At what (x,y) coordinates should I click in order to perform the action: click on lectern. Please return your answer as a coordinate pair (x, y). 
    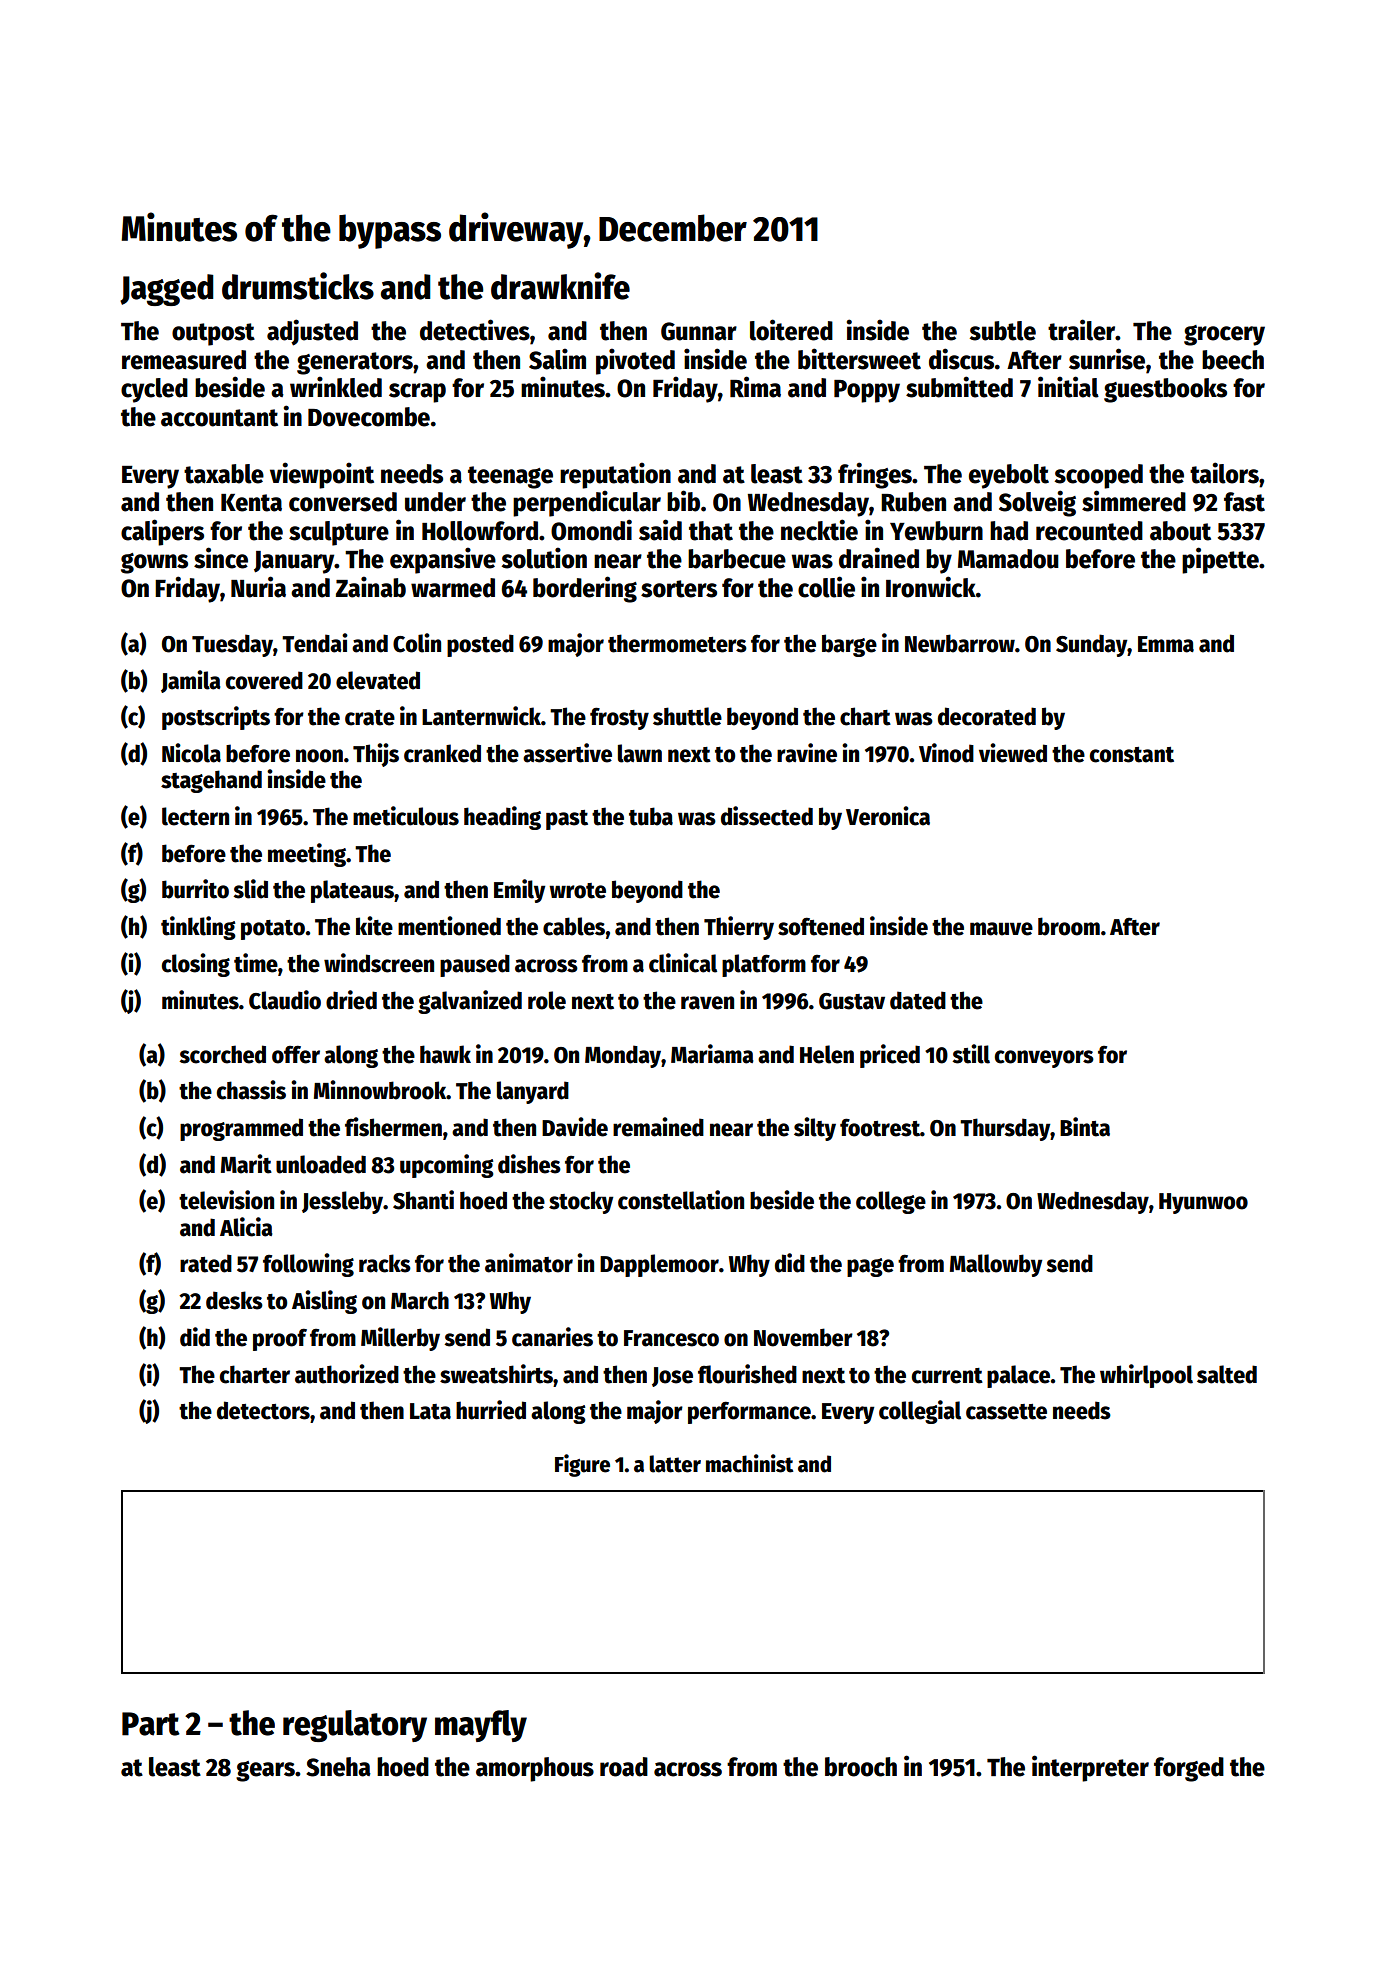
    Looking at the image, I should click on (195, 816).
